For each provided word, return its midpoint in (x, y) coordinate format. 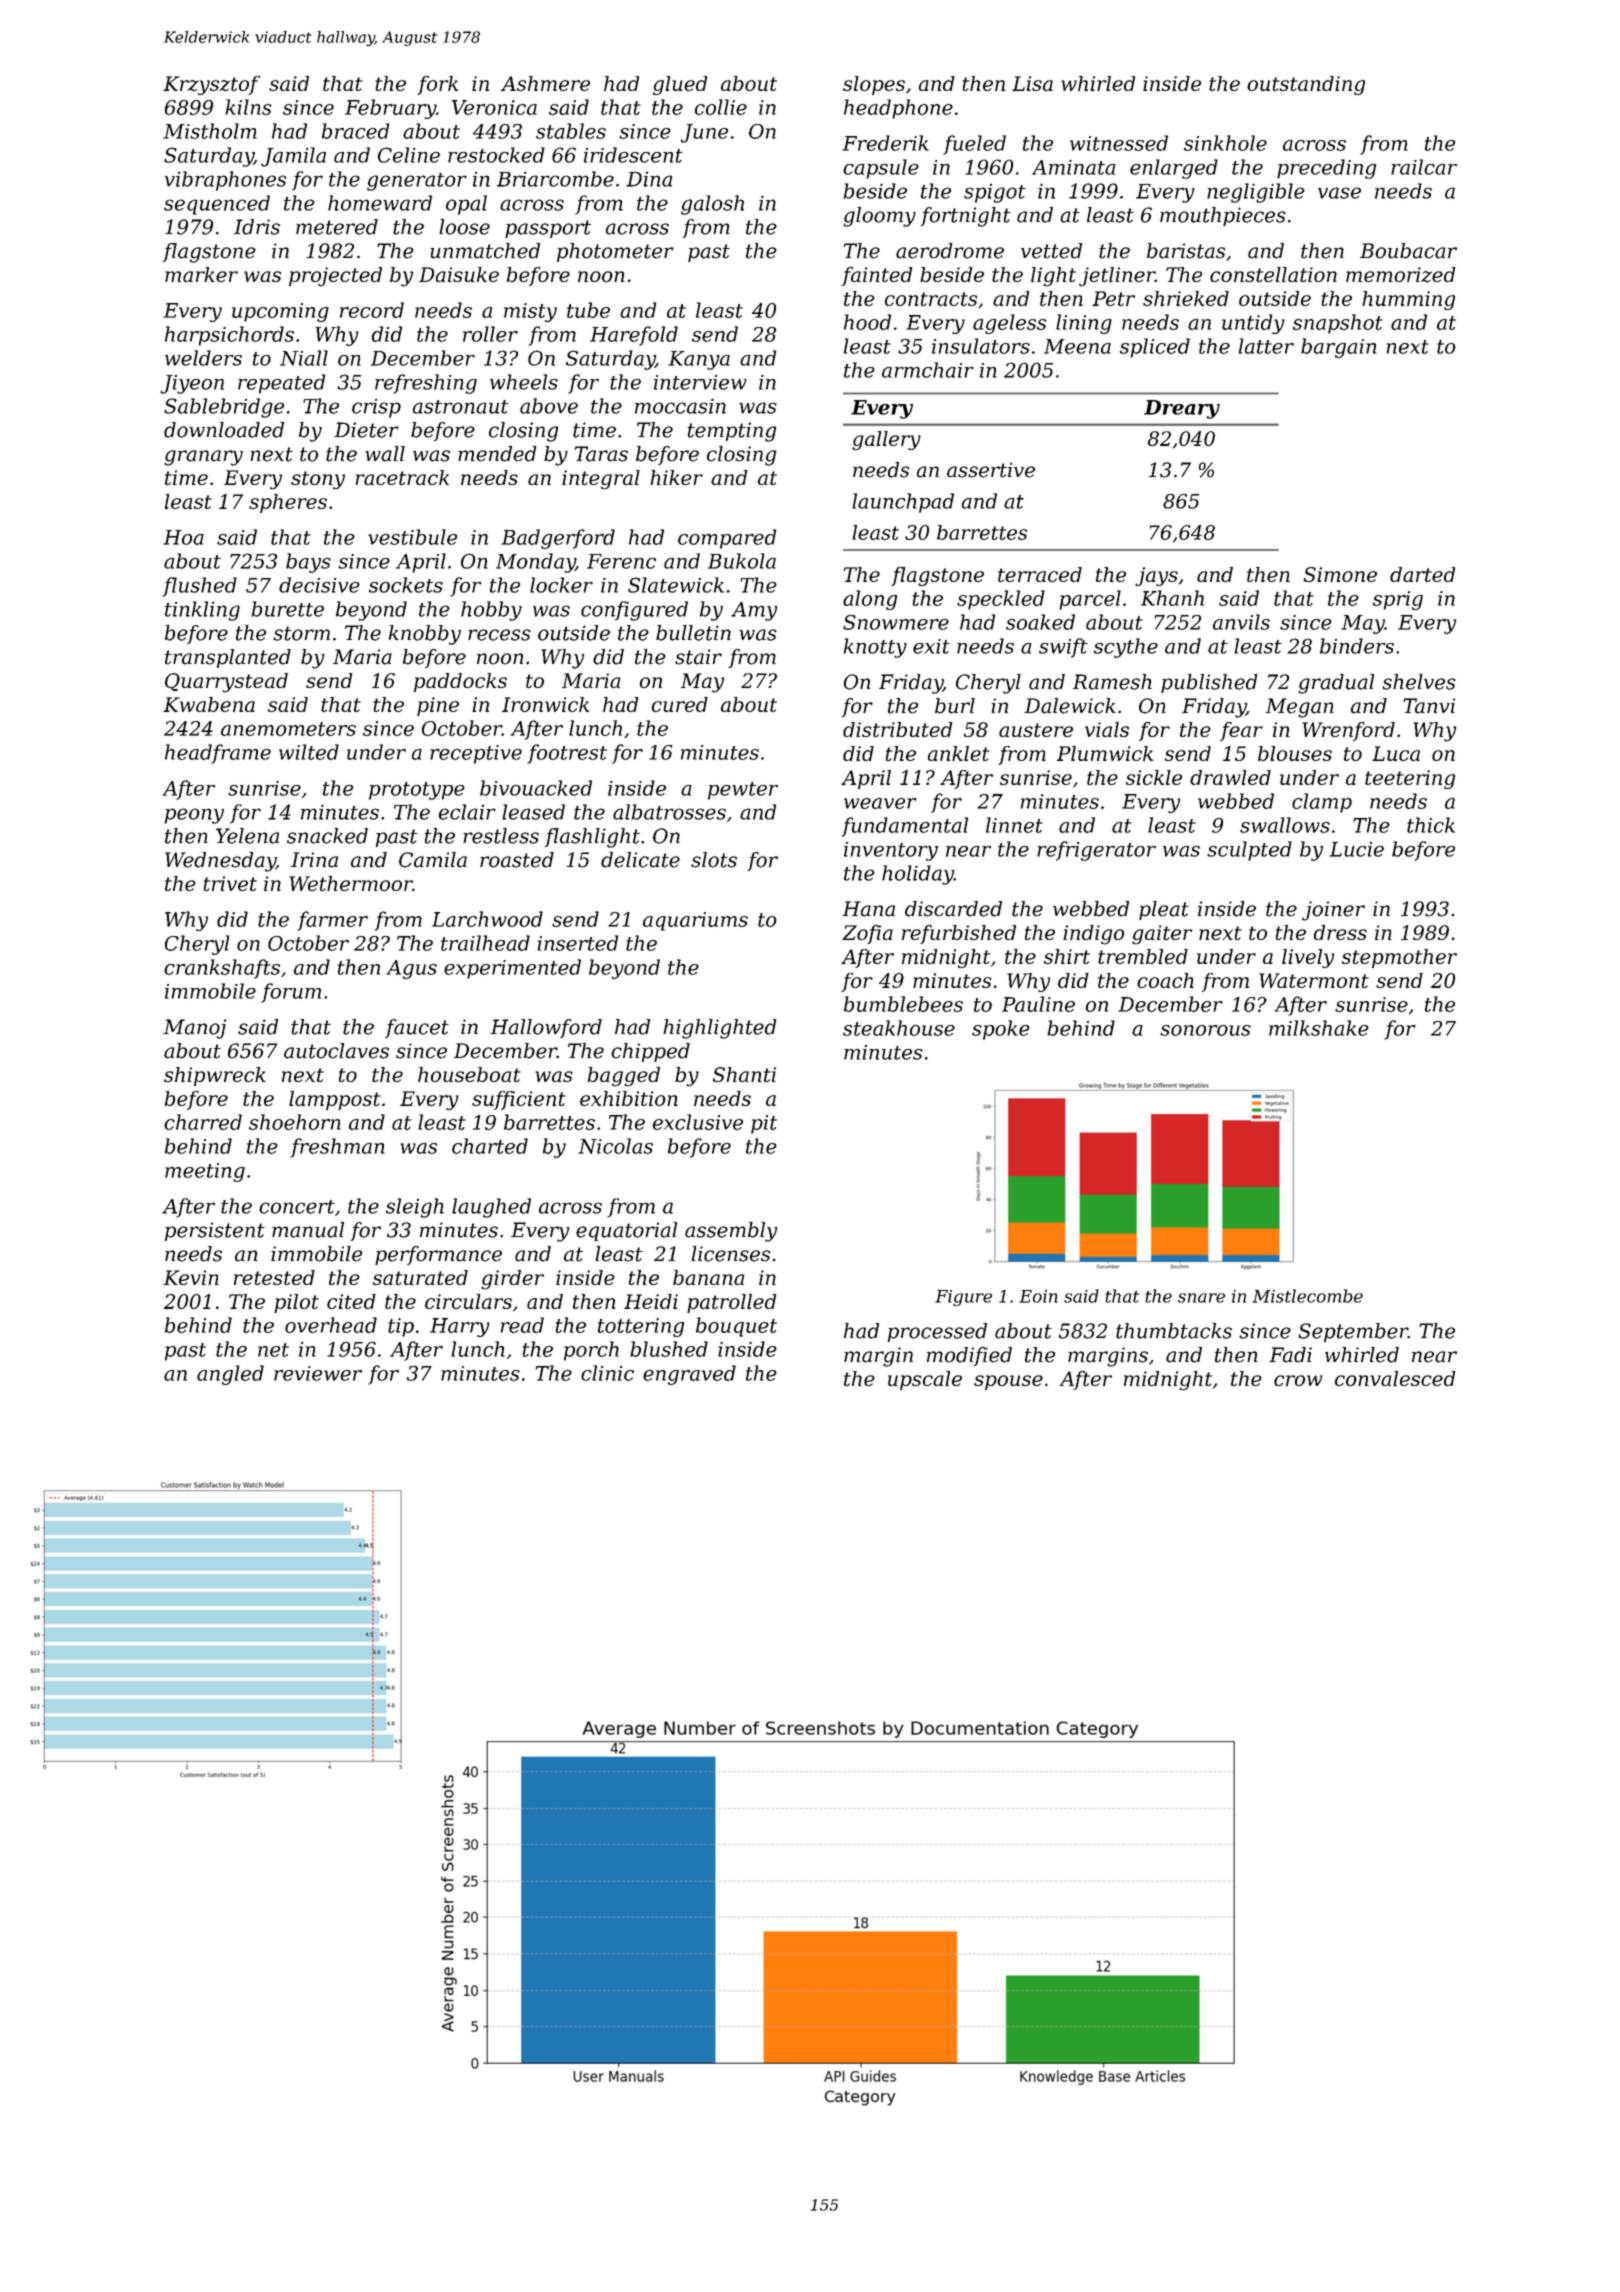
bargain (1338, 348)
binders (1357, 646)
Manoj (194, 1029)
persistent (215, 1231)
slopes (874, 85)
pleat (1164, 910)
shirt (1067, 956)
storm (301, 633)
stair (698, 657)
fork (437, 85)
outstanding (1306, 85)
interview (700, 382)
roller (490, 334)
